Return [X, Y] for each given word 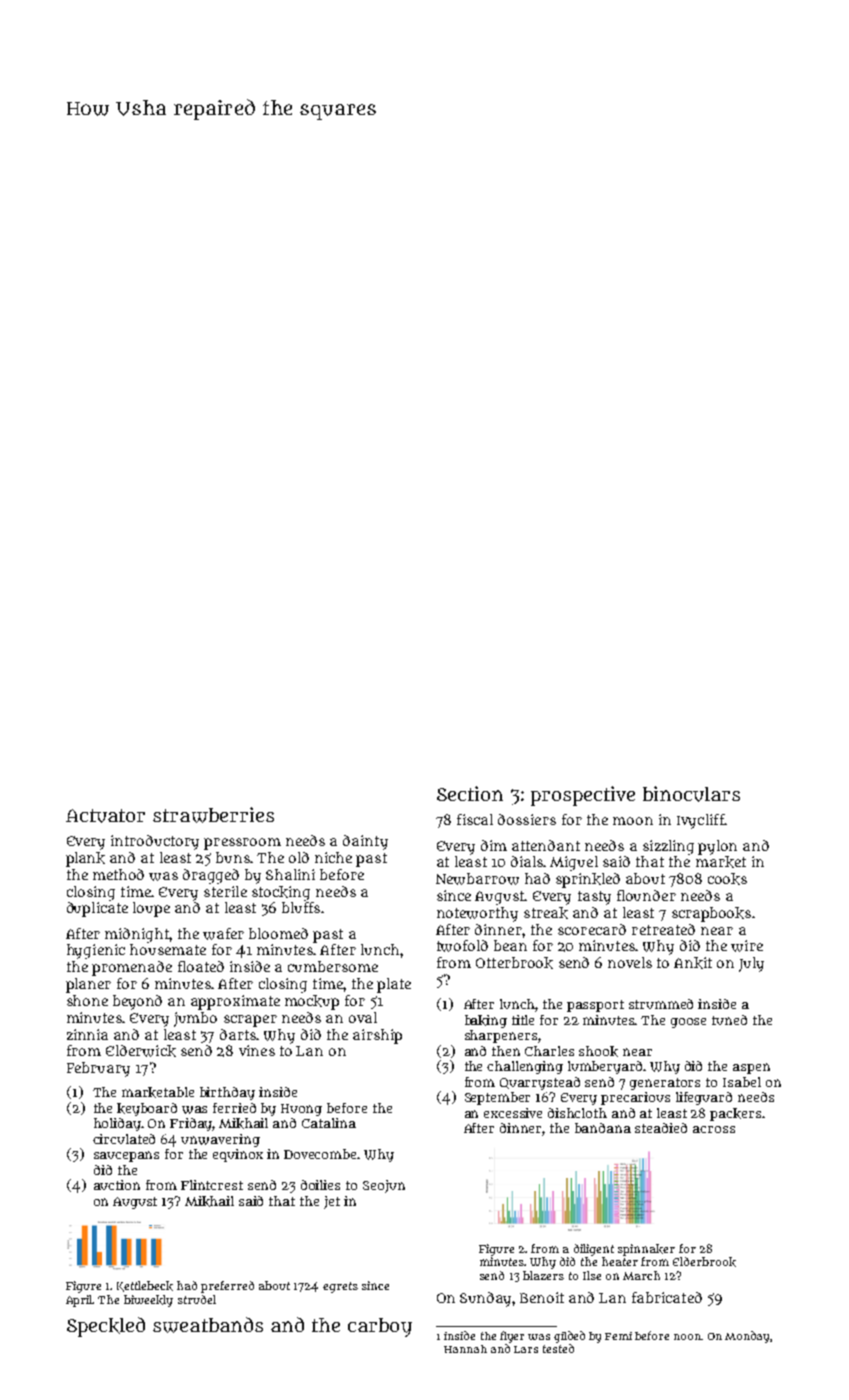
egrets [340, 1287]
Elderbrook [704, 1262]
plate [394, 985]
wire [747, 946]
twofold [462, 946]
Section [470, 793]
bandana [603, 1128]
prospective [583, 796]
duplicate [97, 909]
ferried [234, 1108]
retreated [663, 929]
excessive [513, 1113]
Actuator [105, 816]
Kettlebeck [145, 1286]
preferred [227, 1287]
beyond [137, 1002]
